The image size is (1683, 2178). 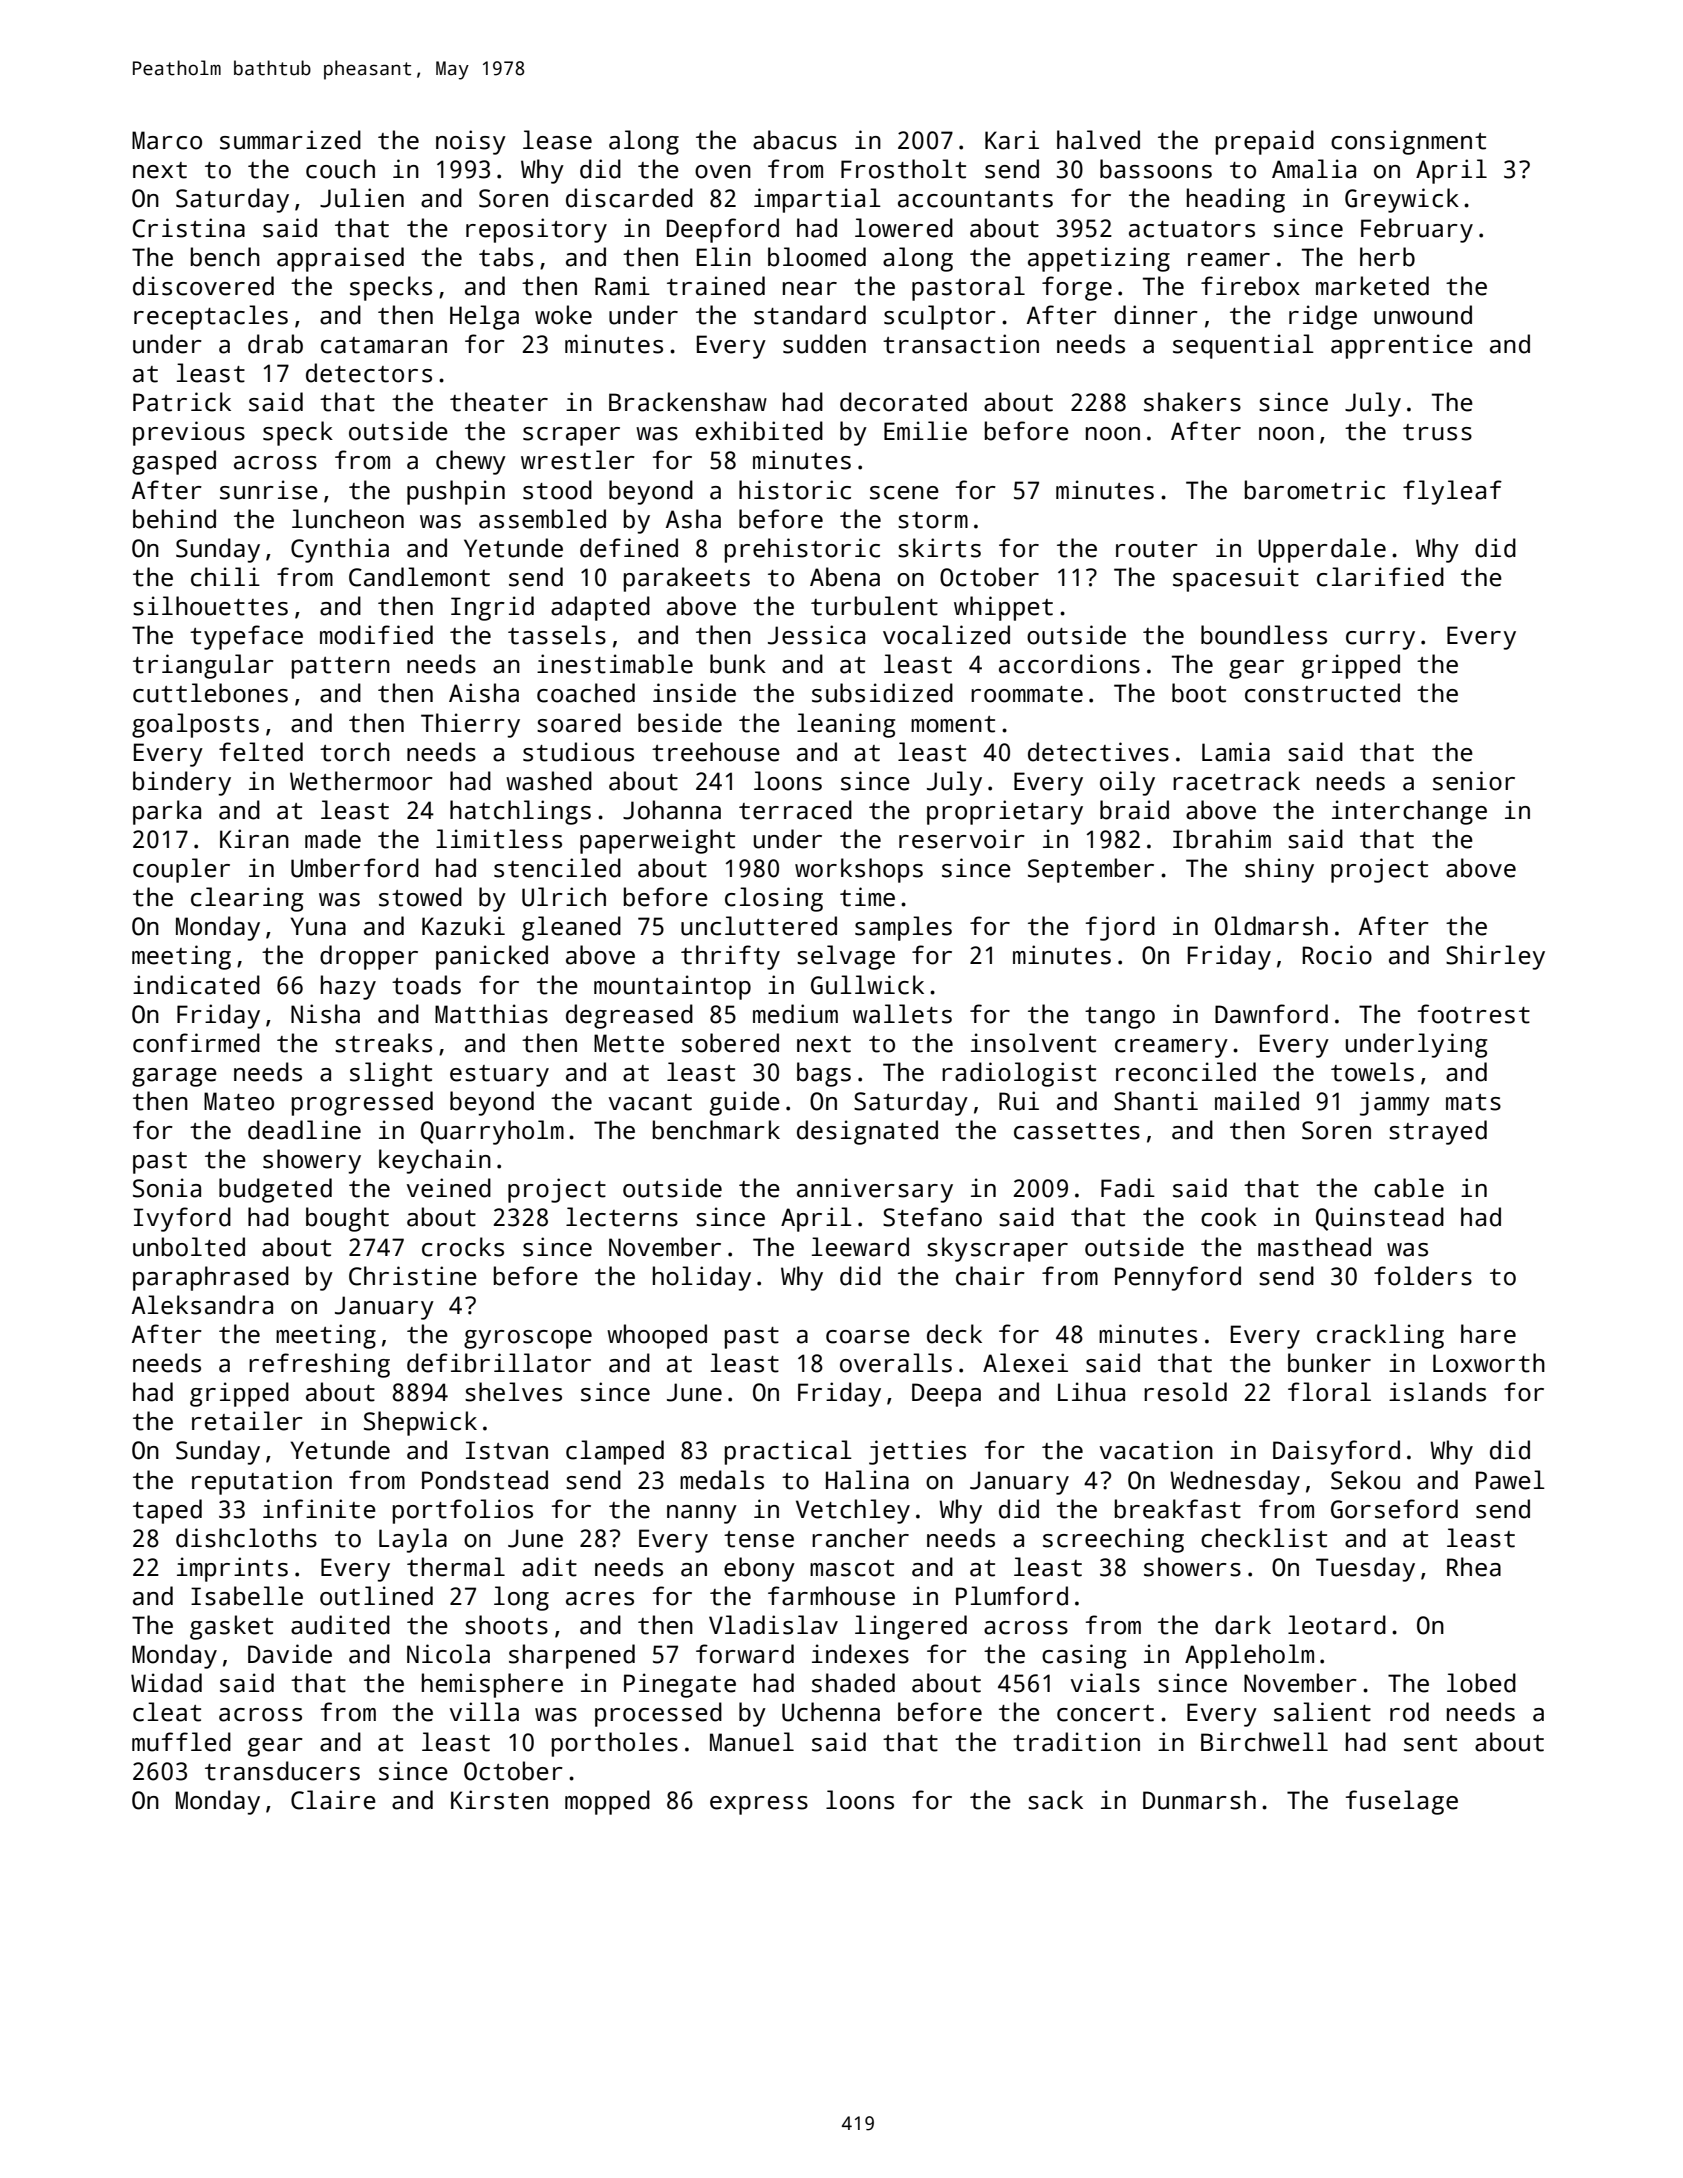 I want to click on terraced, so click(x=795, y=810).
